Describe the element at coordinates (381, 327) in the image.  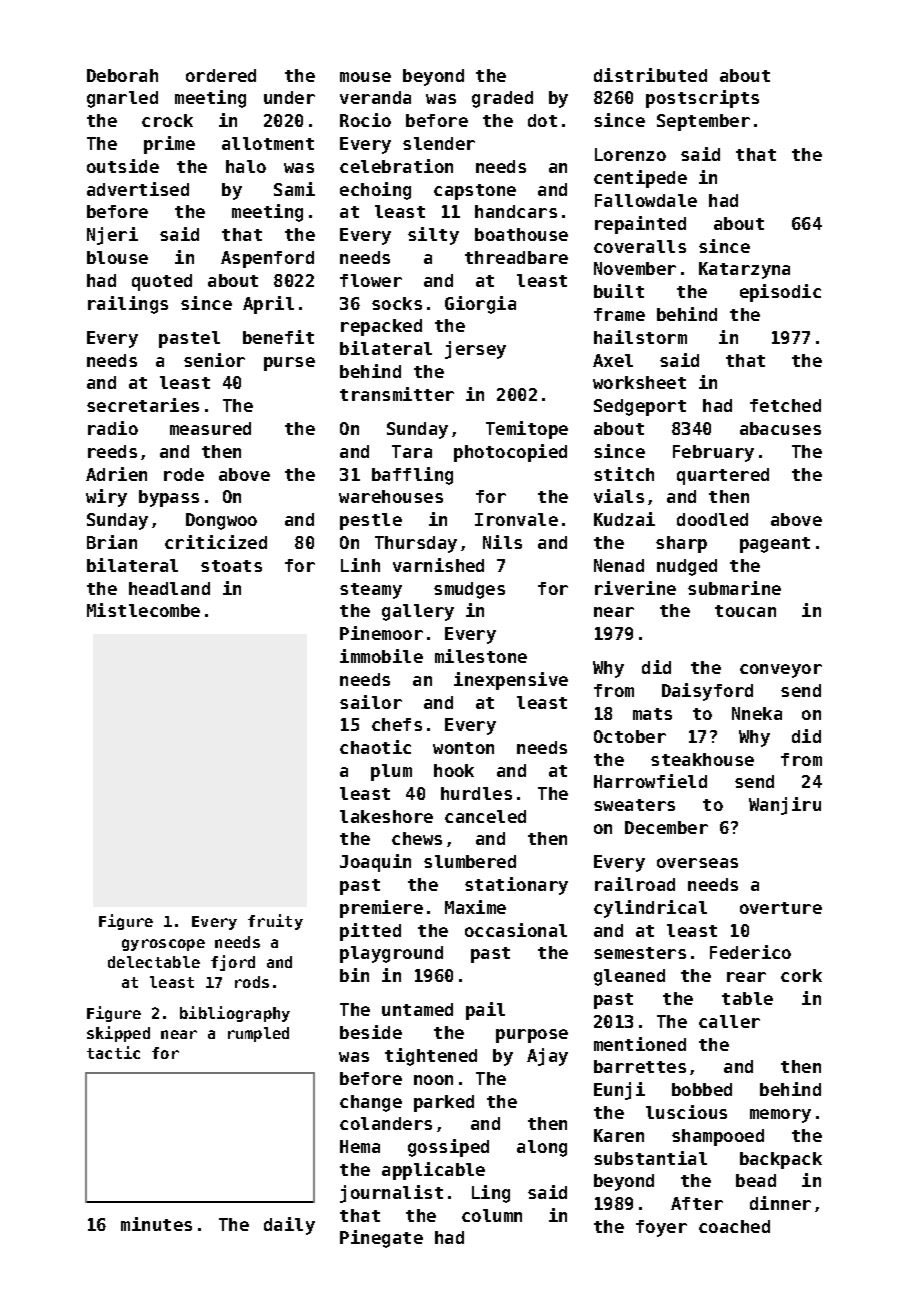
I see `repacked` at that location.
